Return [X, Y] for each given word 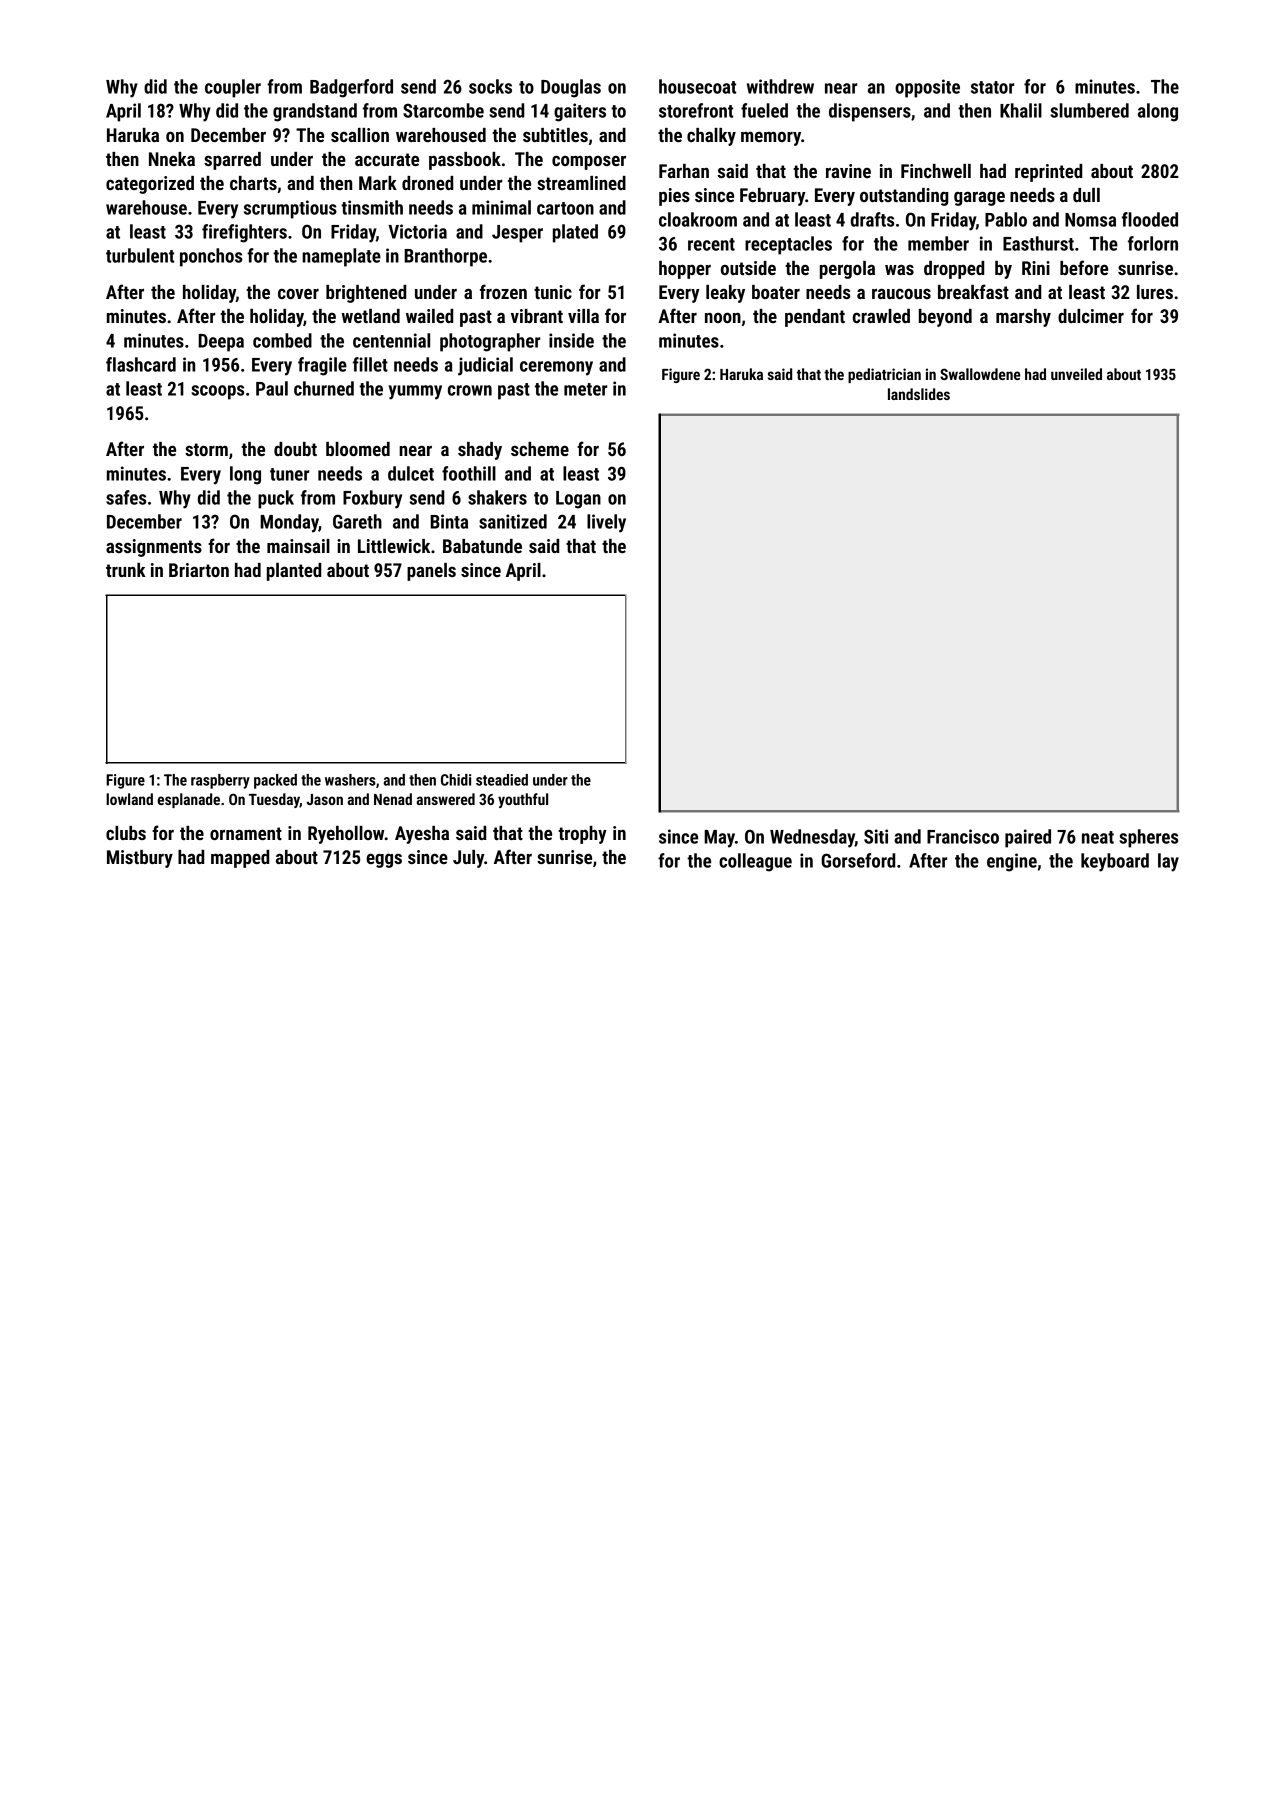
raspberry [220, 781]
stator [992, 87]
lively [606, 523]
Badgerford [351, 88]
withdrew [780, 86]
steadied [502, 780]
